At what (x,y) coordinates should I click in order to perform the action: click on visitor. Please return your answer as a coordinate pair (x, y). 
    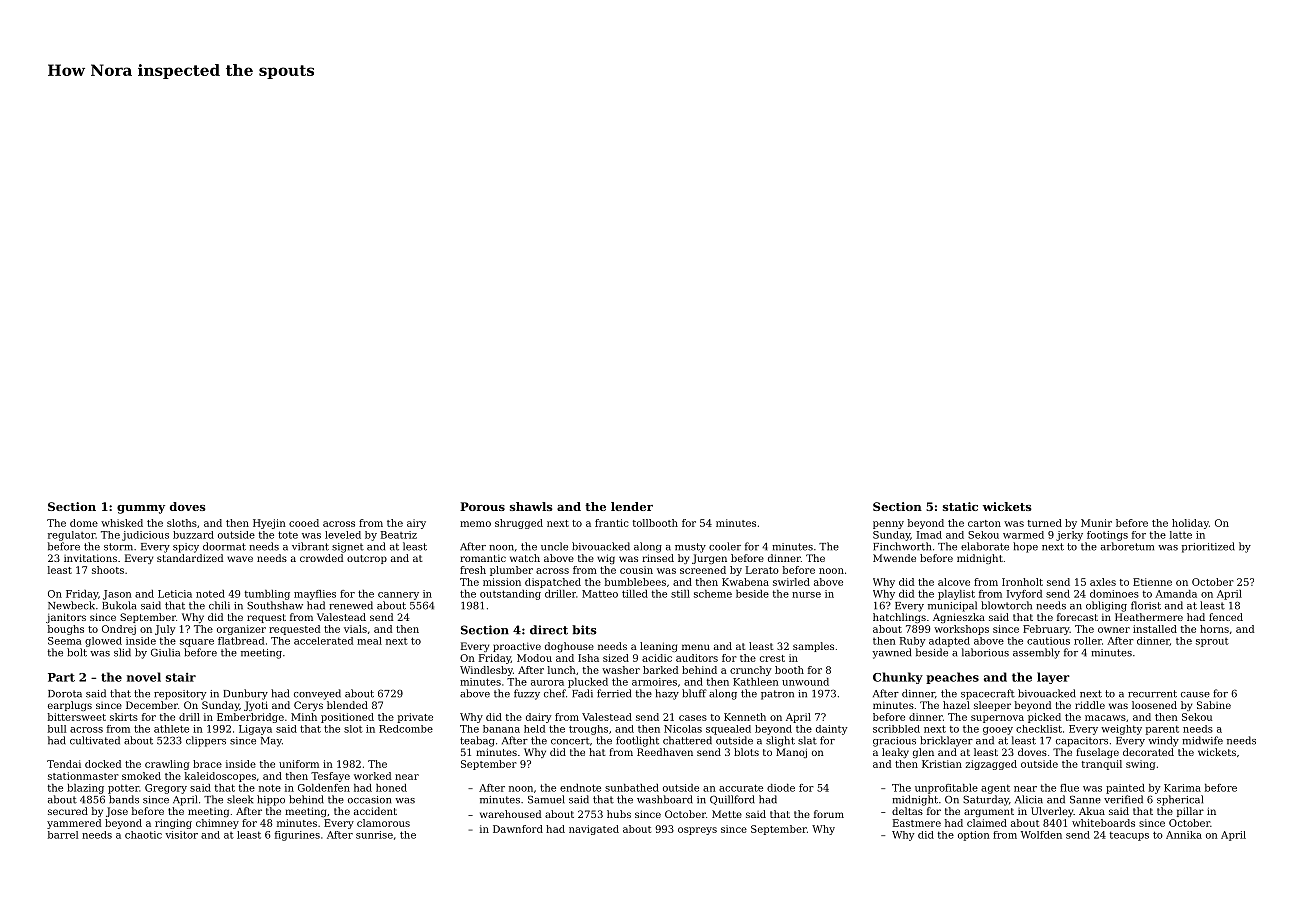
    Looking at the image, I should click on (181, 835).
